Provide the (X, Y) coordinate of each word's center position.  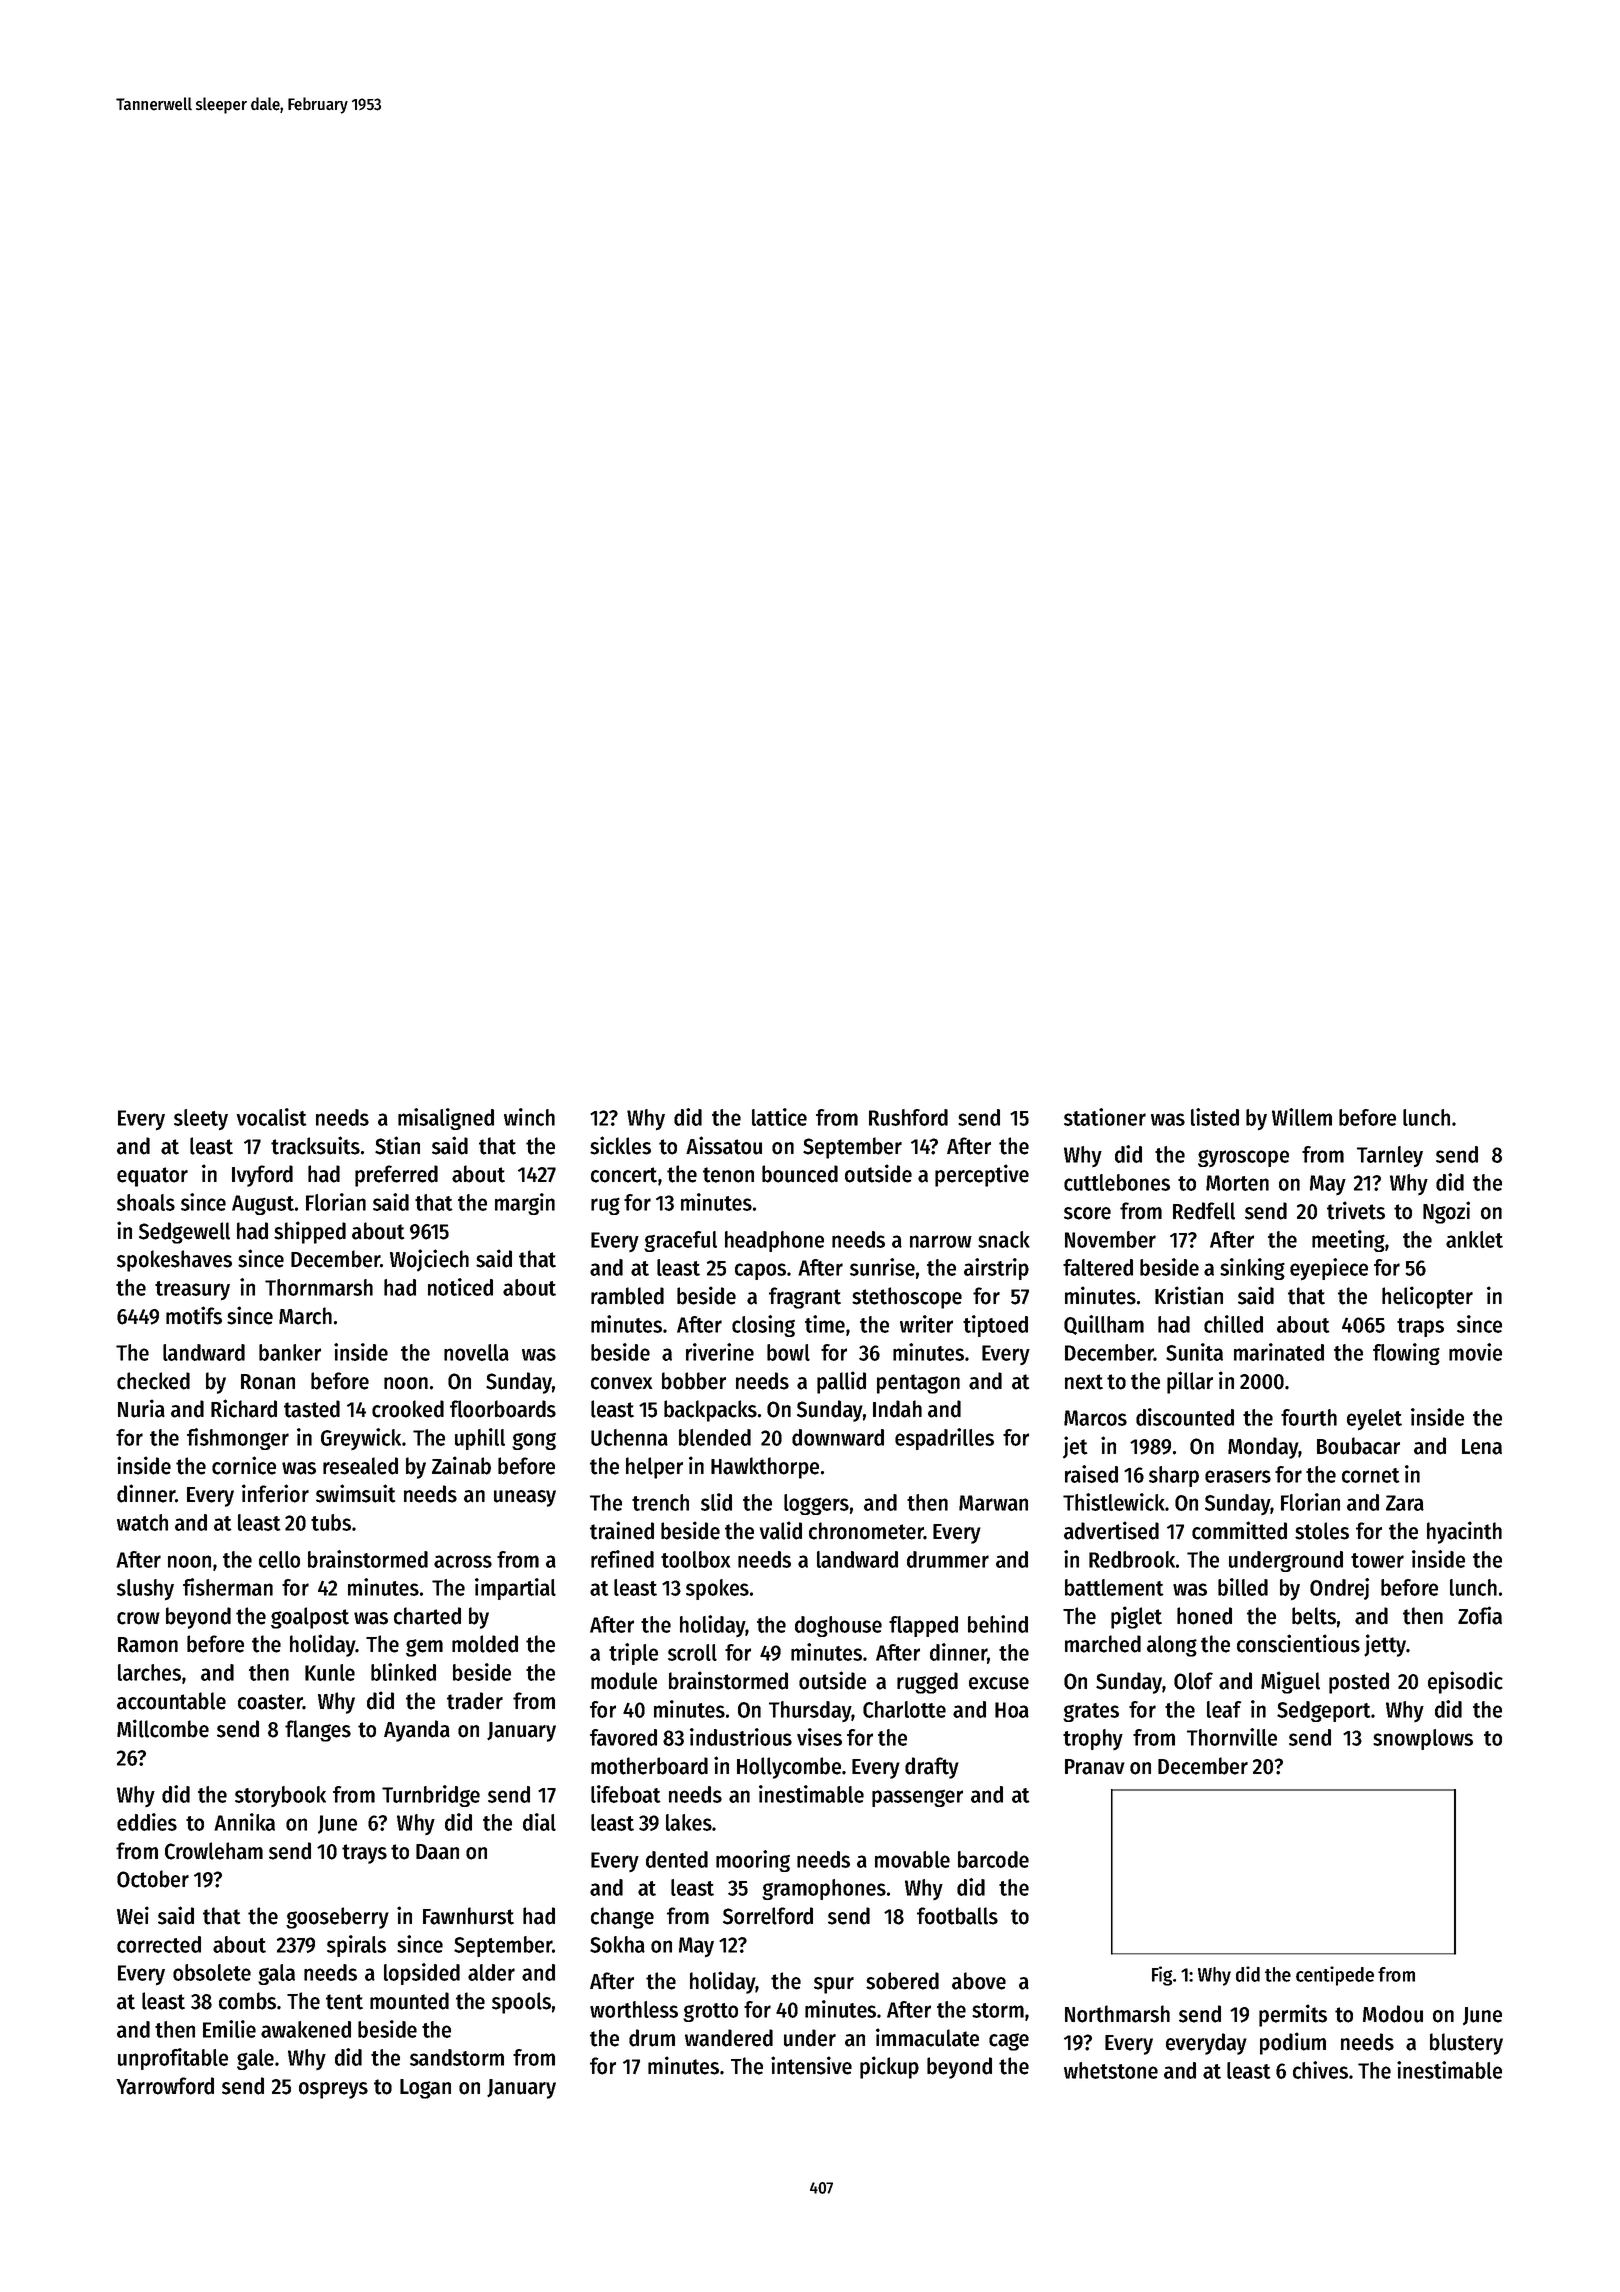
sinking (1252, 1269)
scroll (692, 1652)
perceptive (982, 1175)
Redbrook (1132, 1559)
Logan (425, 2089)
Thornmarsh (319, 1287)
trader (475, 1701)
